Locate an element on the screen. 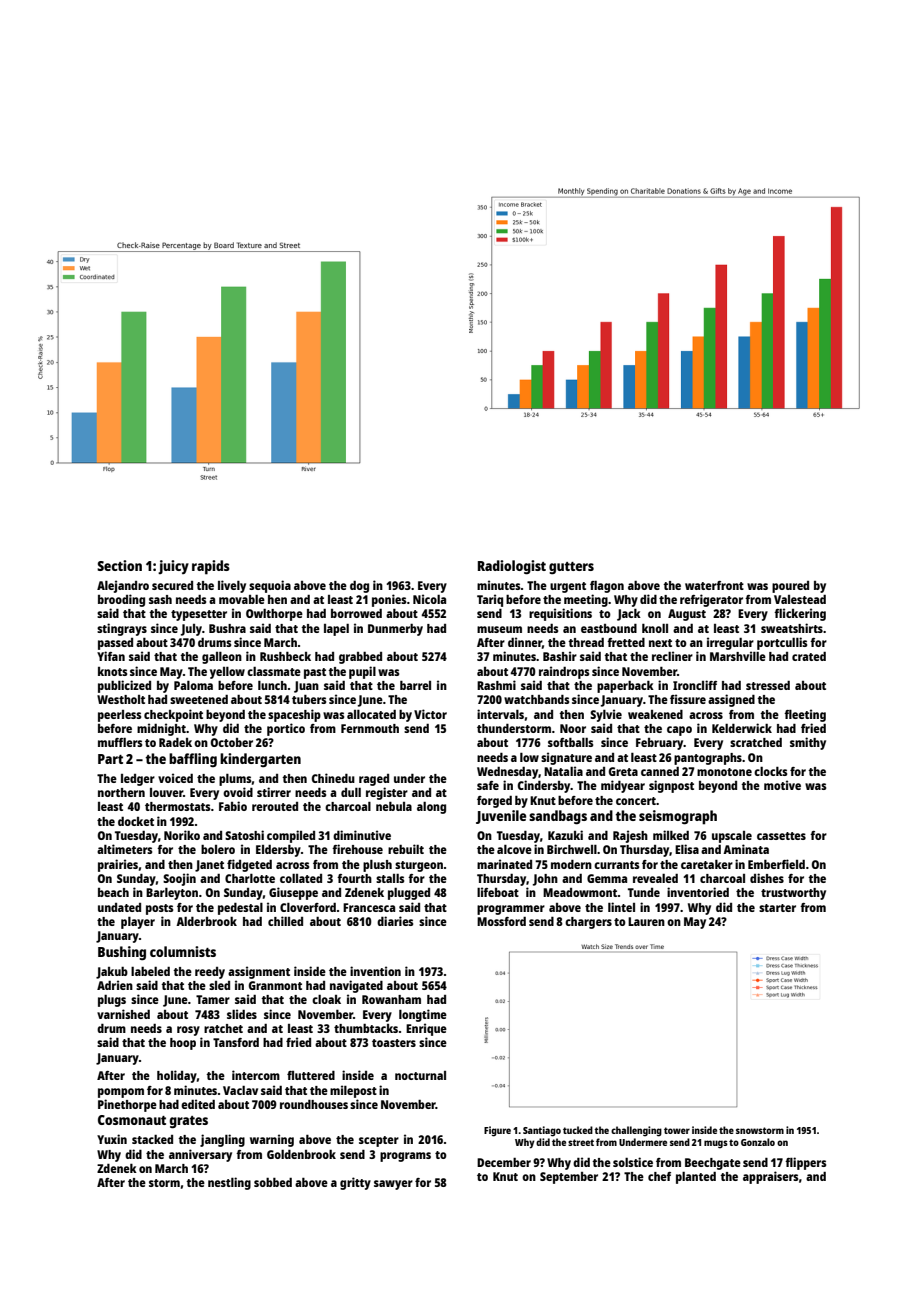 The image size is (924, 1308). waterfront is located at coordinates (714, 585).
